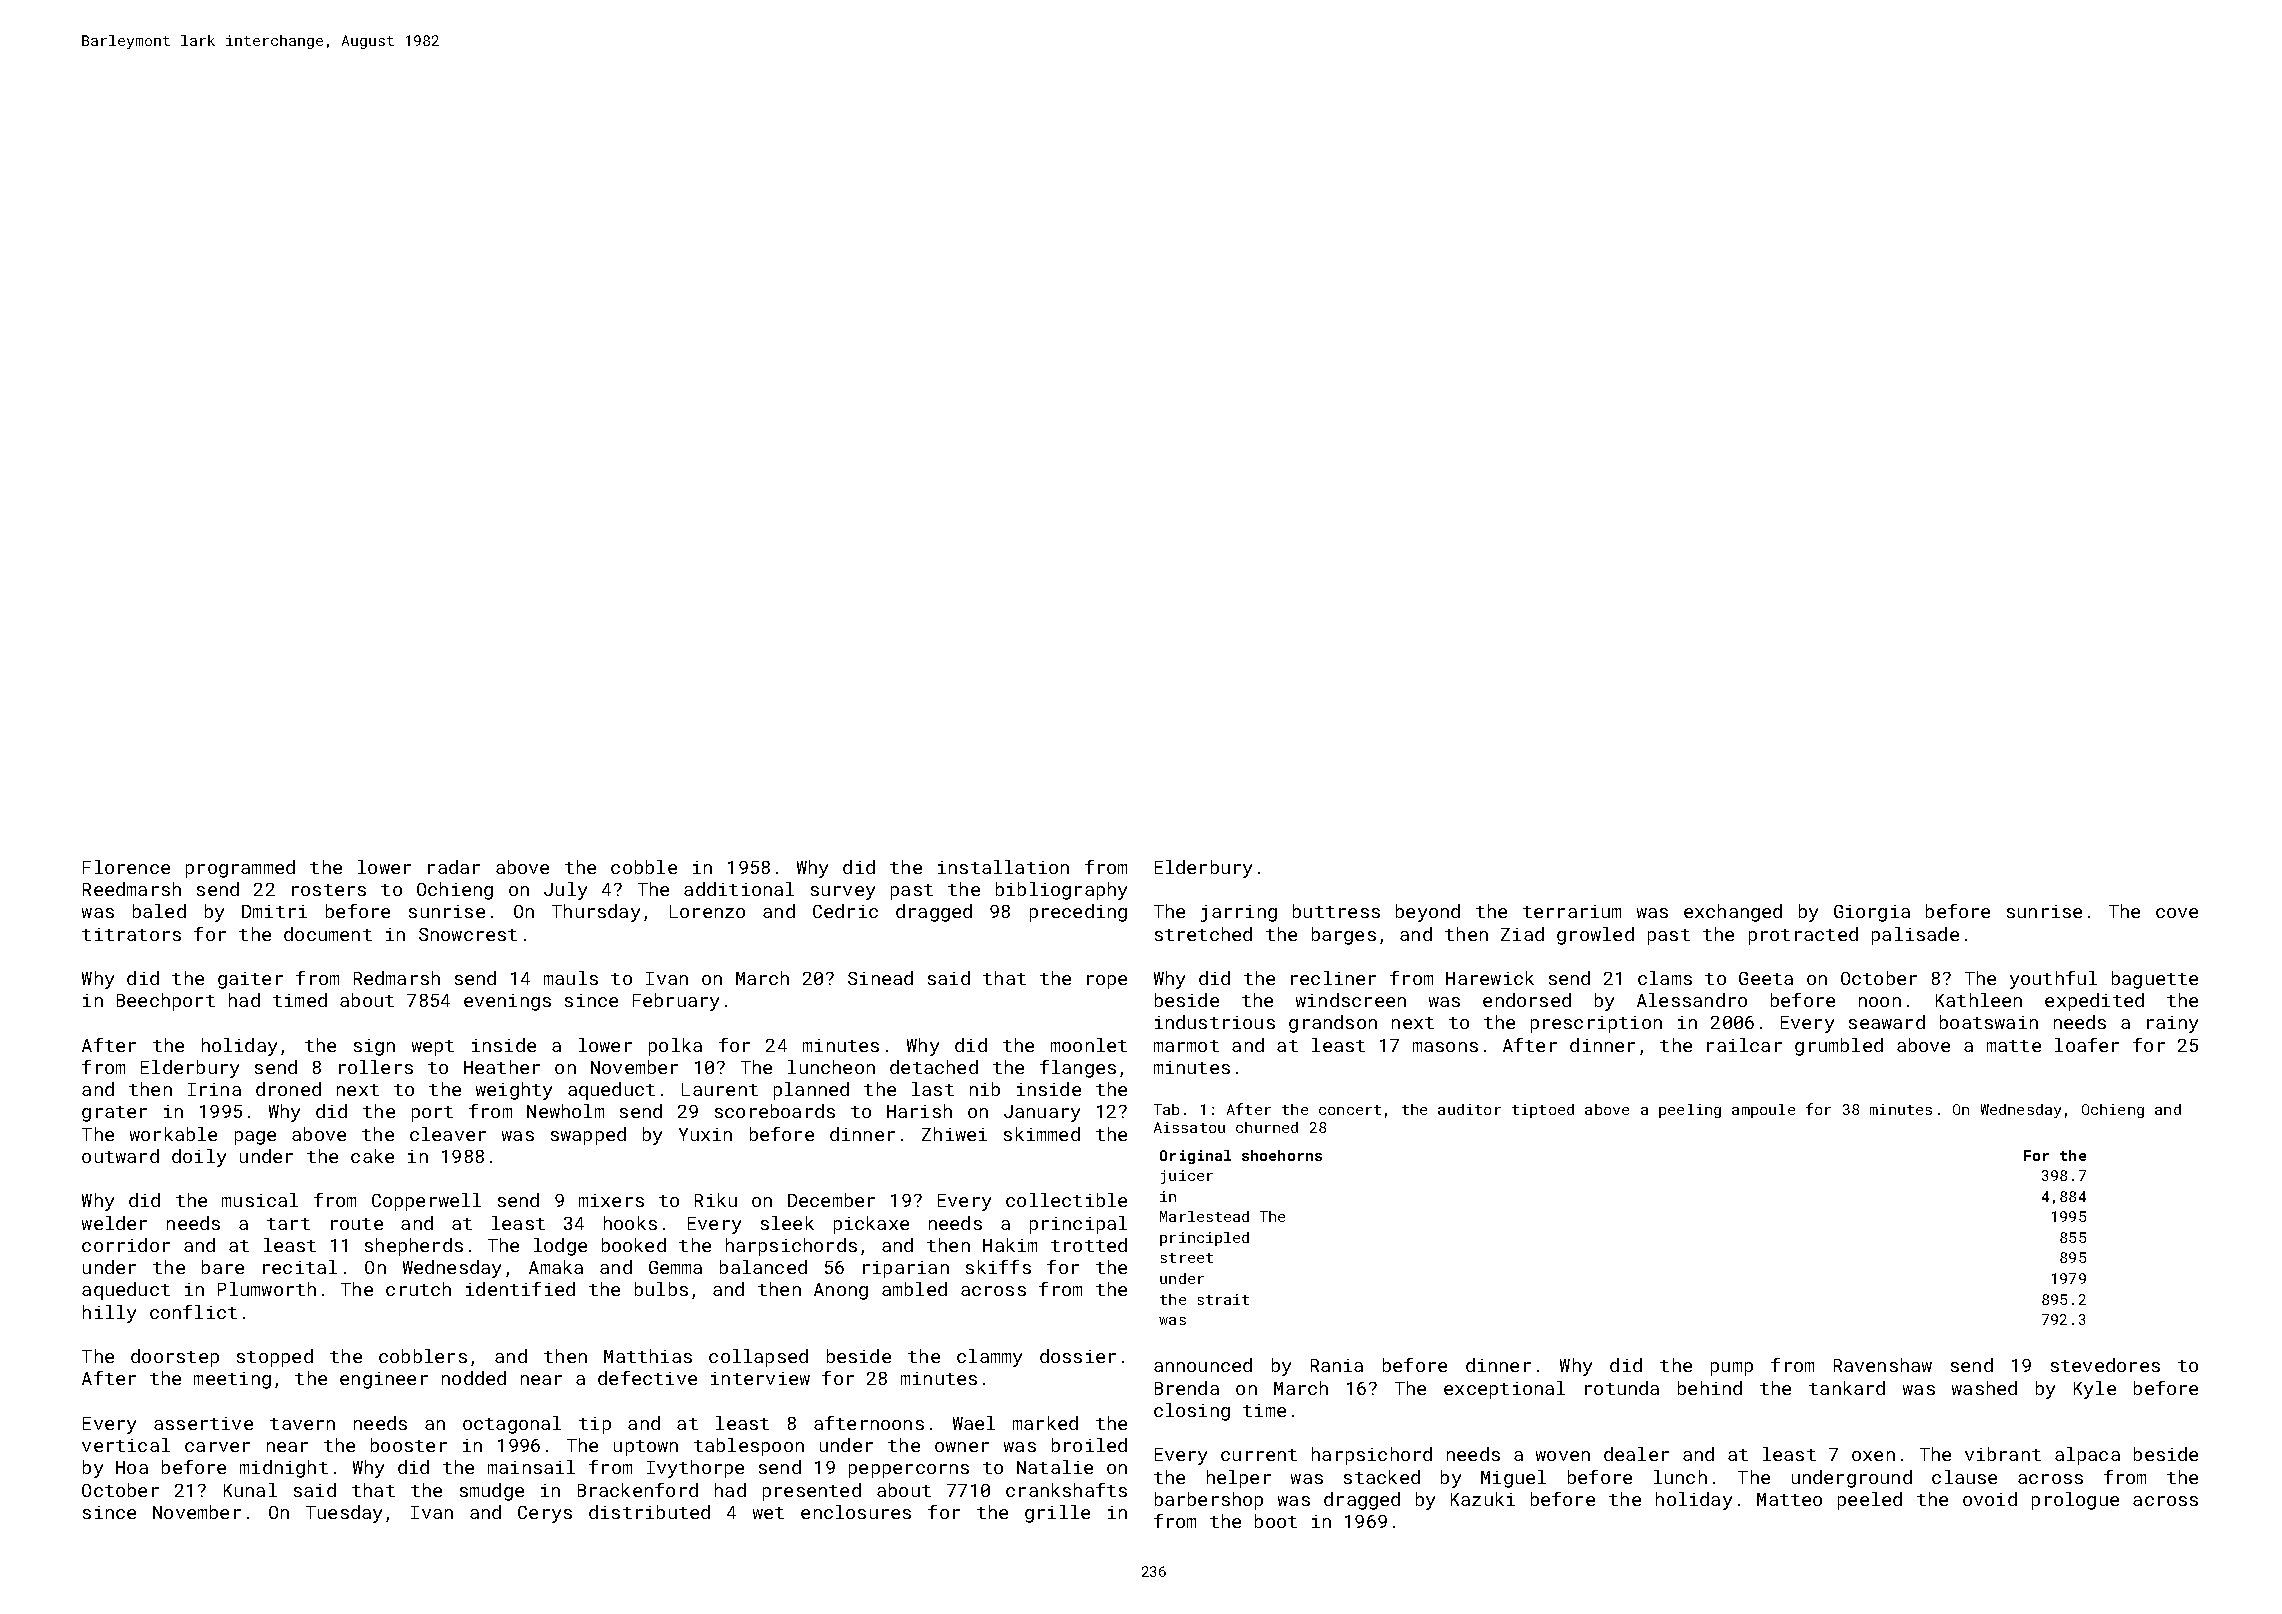 The image size is (2282, 1614). What do you see at coordinates (250, 980) in the page?
I see `gaiter` at bounding box center [250, 980].
